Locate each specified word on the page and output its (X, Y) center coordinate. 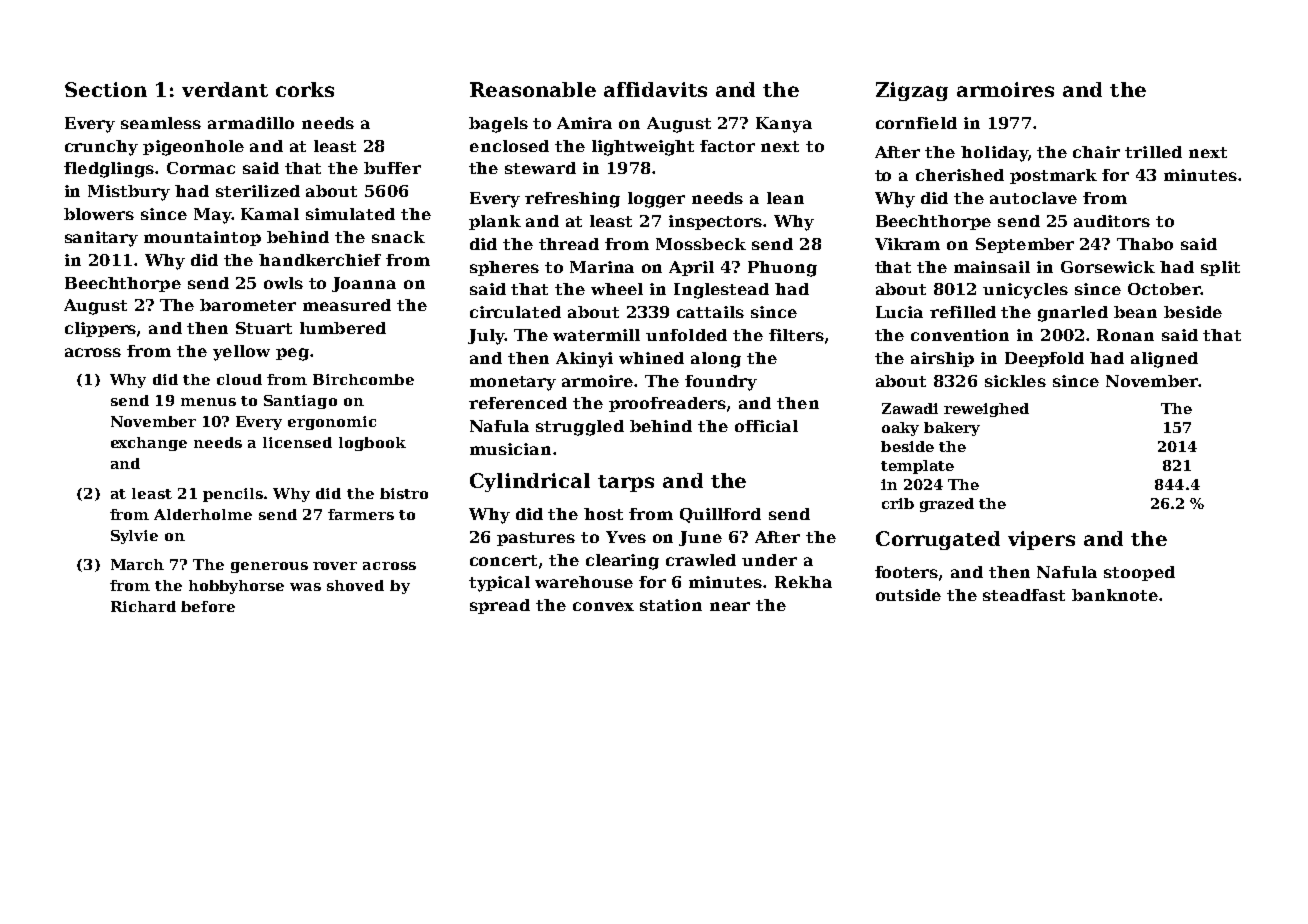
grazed (947, 505)
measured (347, 305)
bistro (404, 493)
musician (510, 449)
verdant (225, 89)
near (730, 606)
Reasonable (533, 89)
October (1164, 289)
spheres (504, 268)
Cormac (201, 168)
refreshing (572, 200)
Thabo (1145, 244)
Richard (143, 606)
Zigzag (912, 91)
